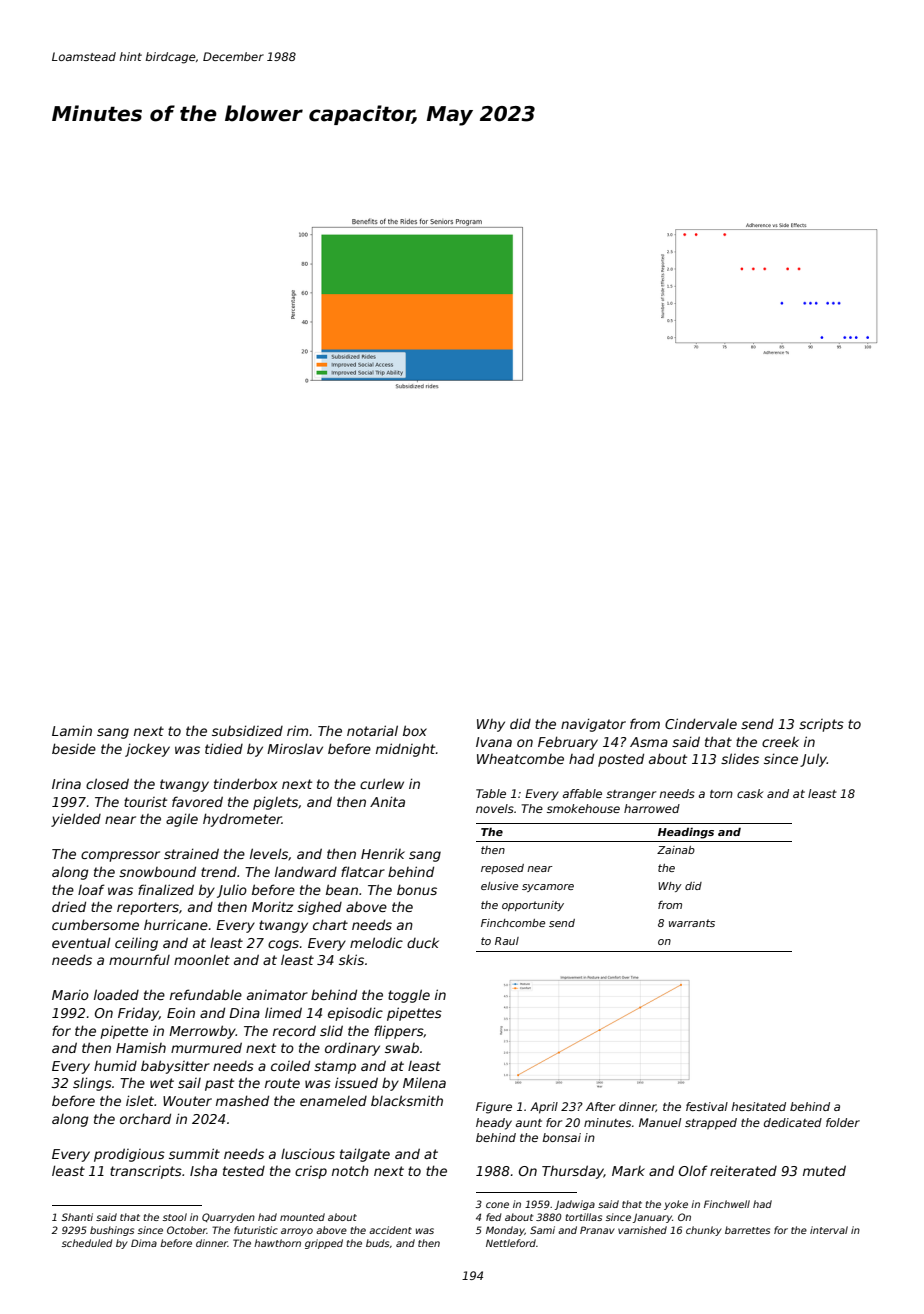  I want to click on folder, so click(843, 1122).
